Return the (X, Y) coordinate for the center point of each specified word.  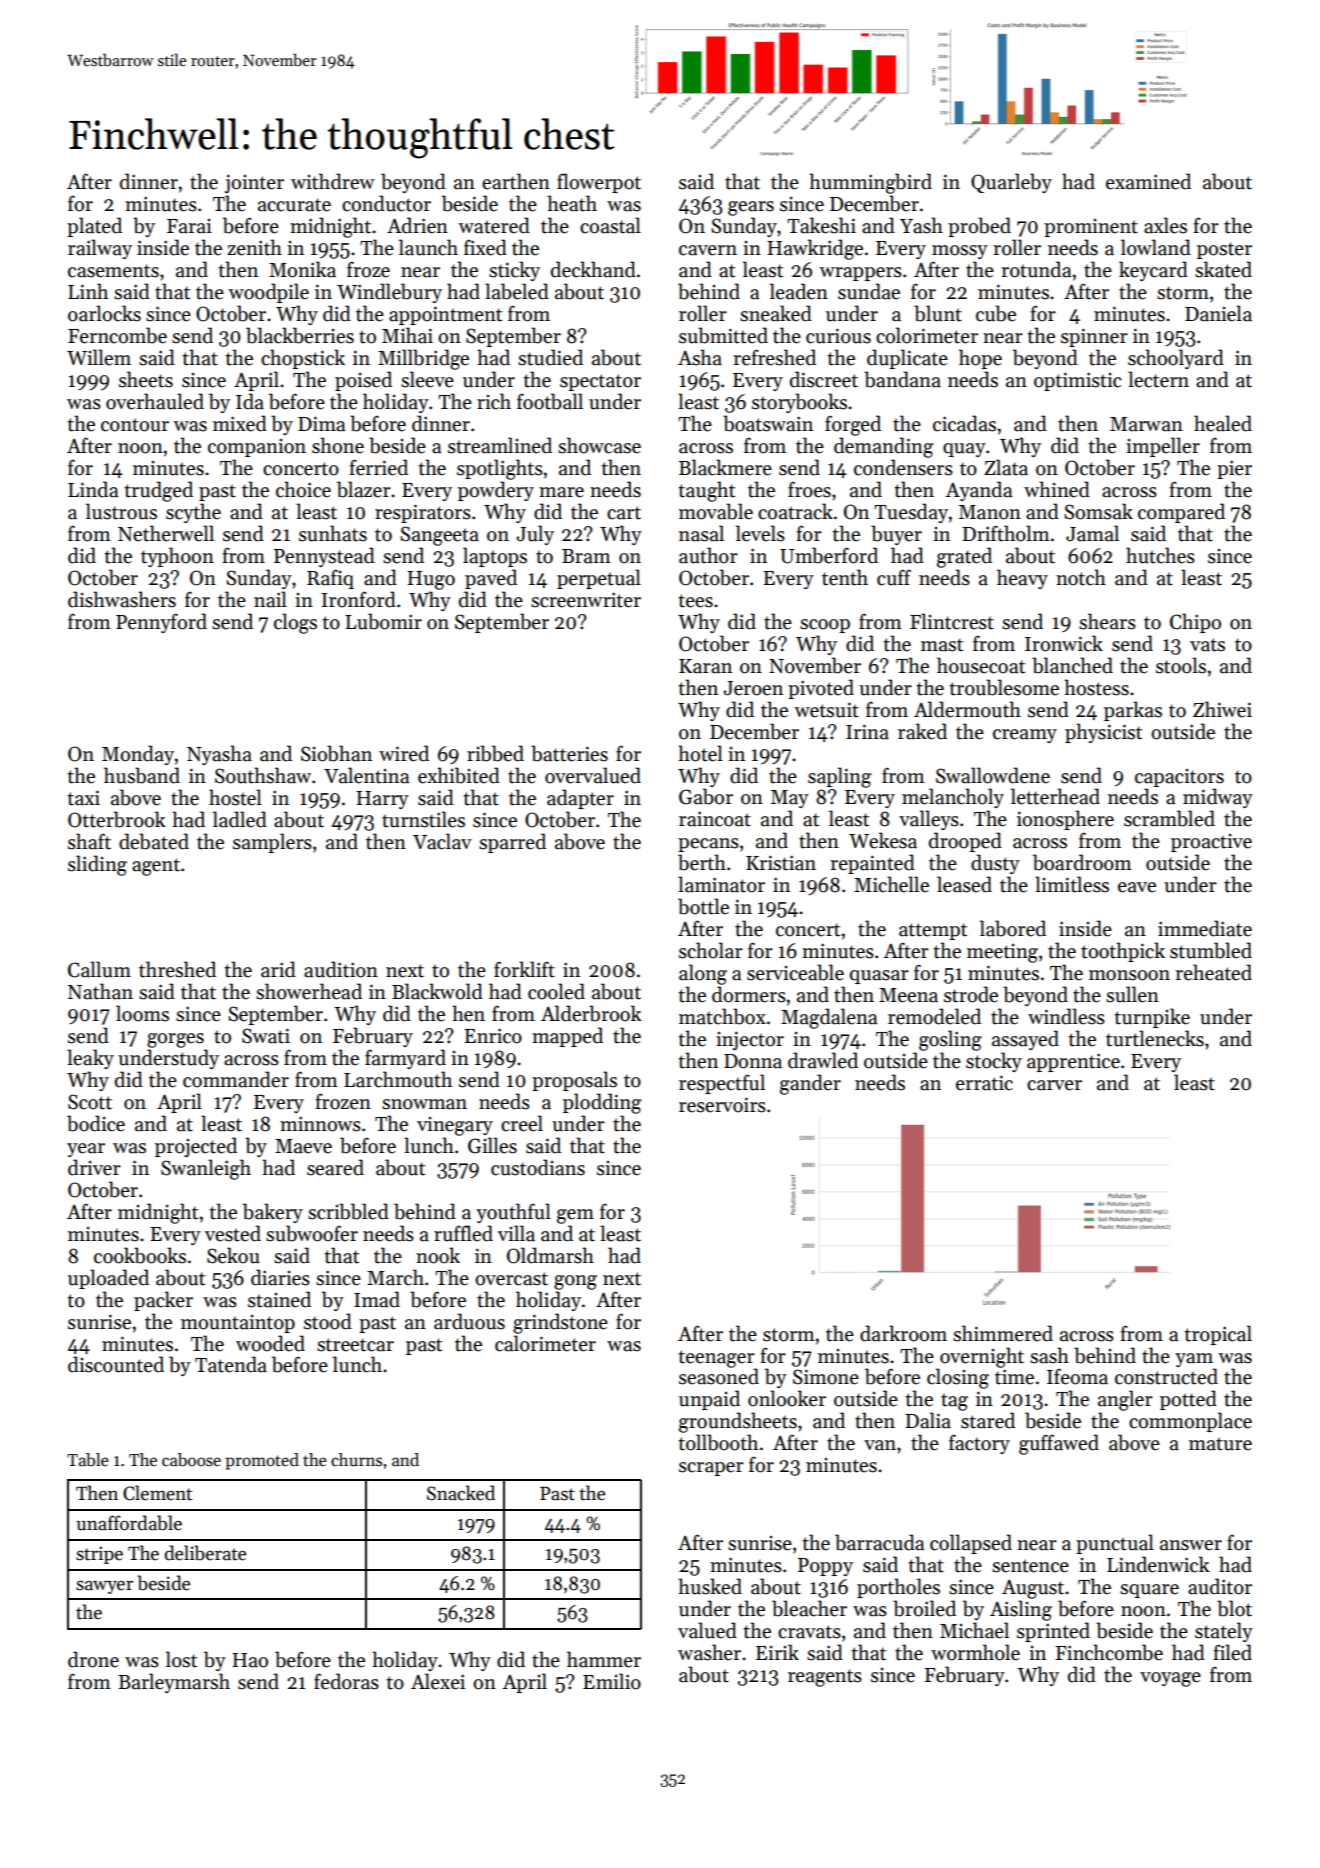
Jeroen (753, 688)
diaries (280, 1277)
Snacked (461, 1493)
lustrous (121, 511)
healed (1223, 423)
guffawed (1059, 1444)
